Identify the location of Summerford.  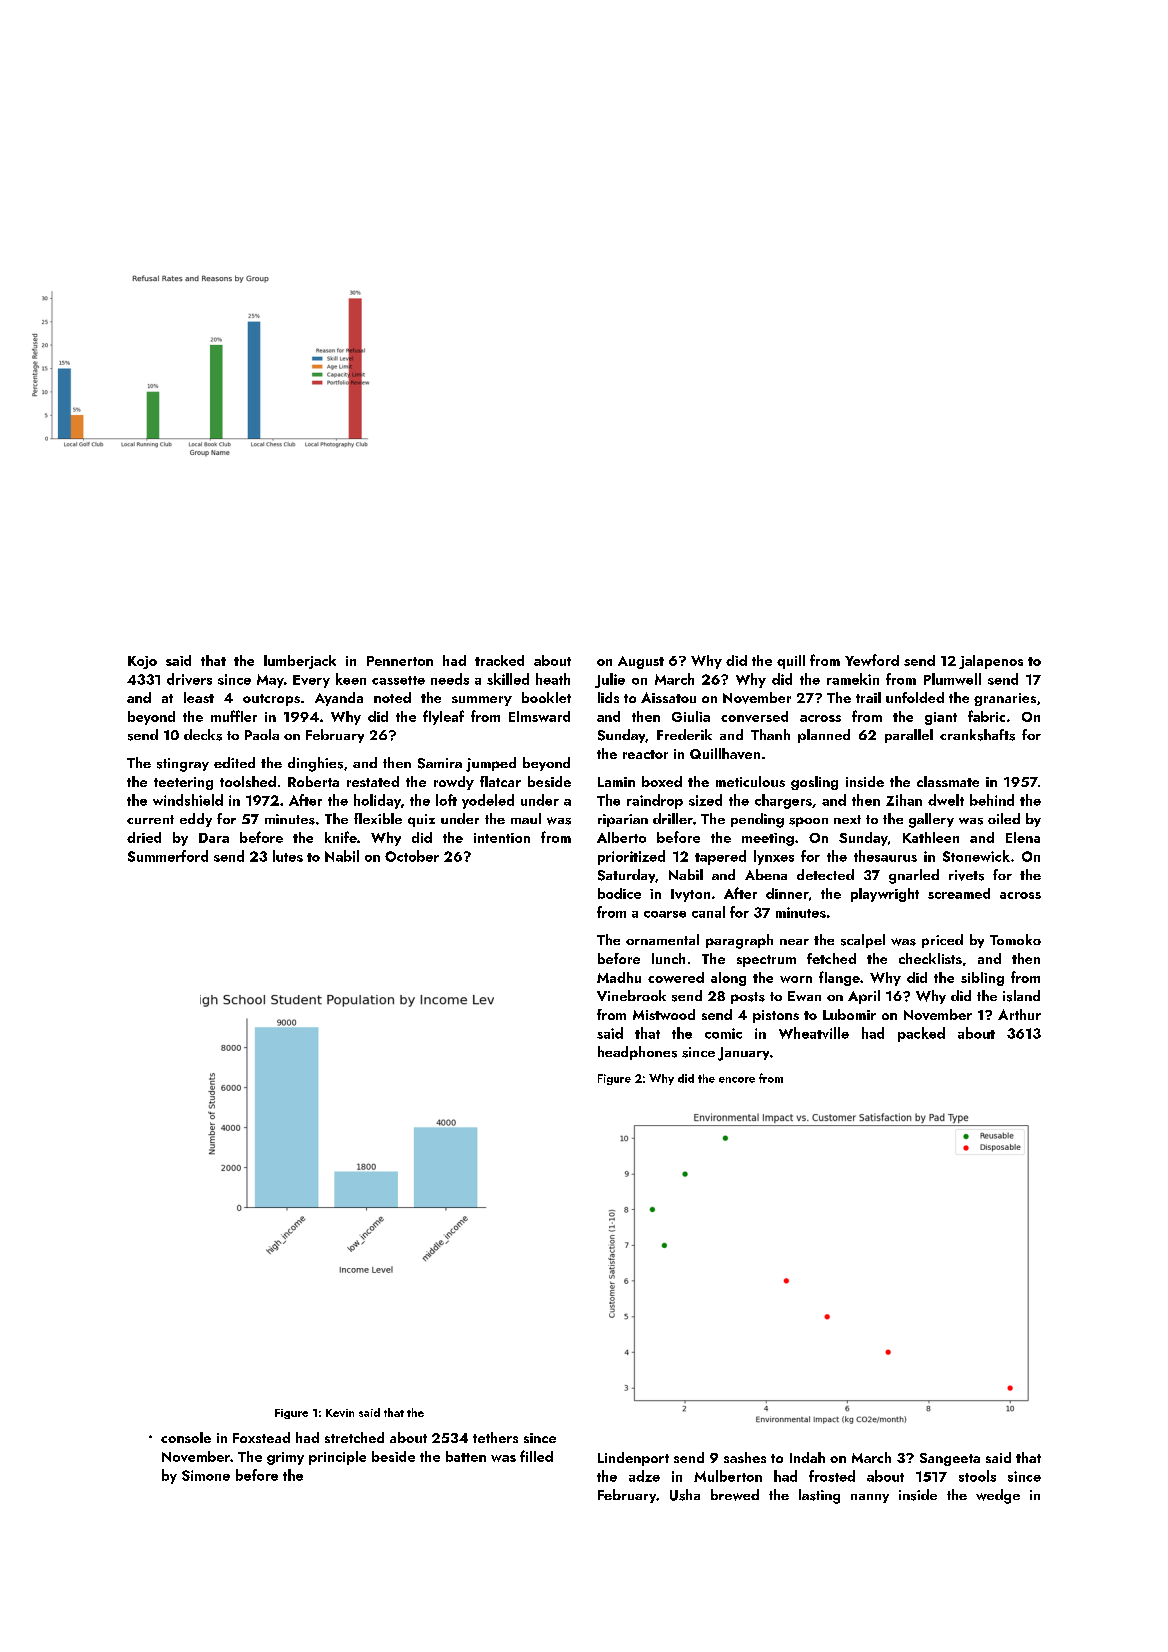
(168, 856).
